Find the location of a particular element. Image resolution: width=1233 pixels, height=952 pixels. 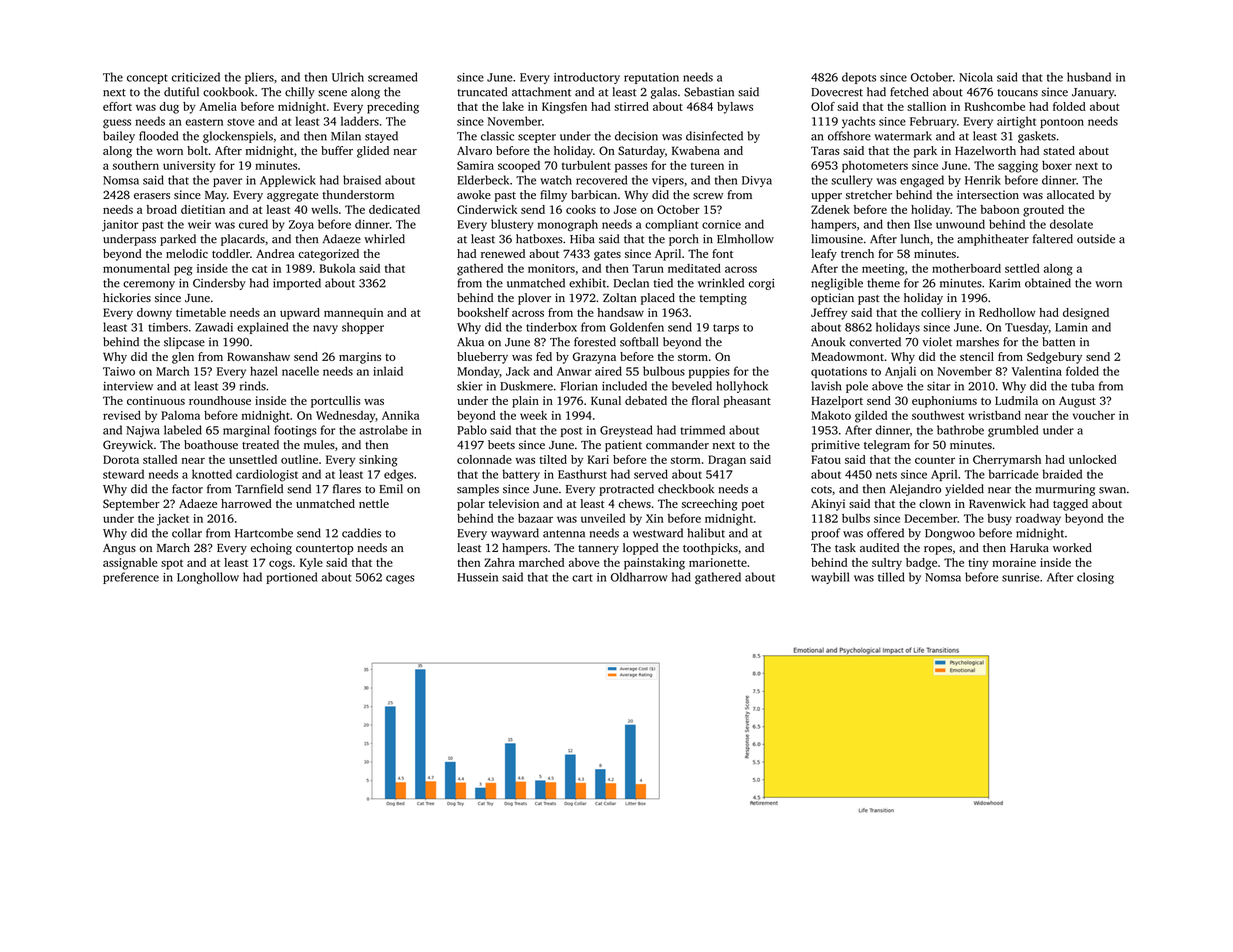

scene is located at coordinates (332, 93).
